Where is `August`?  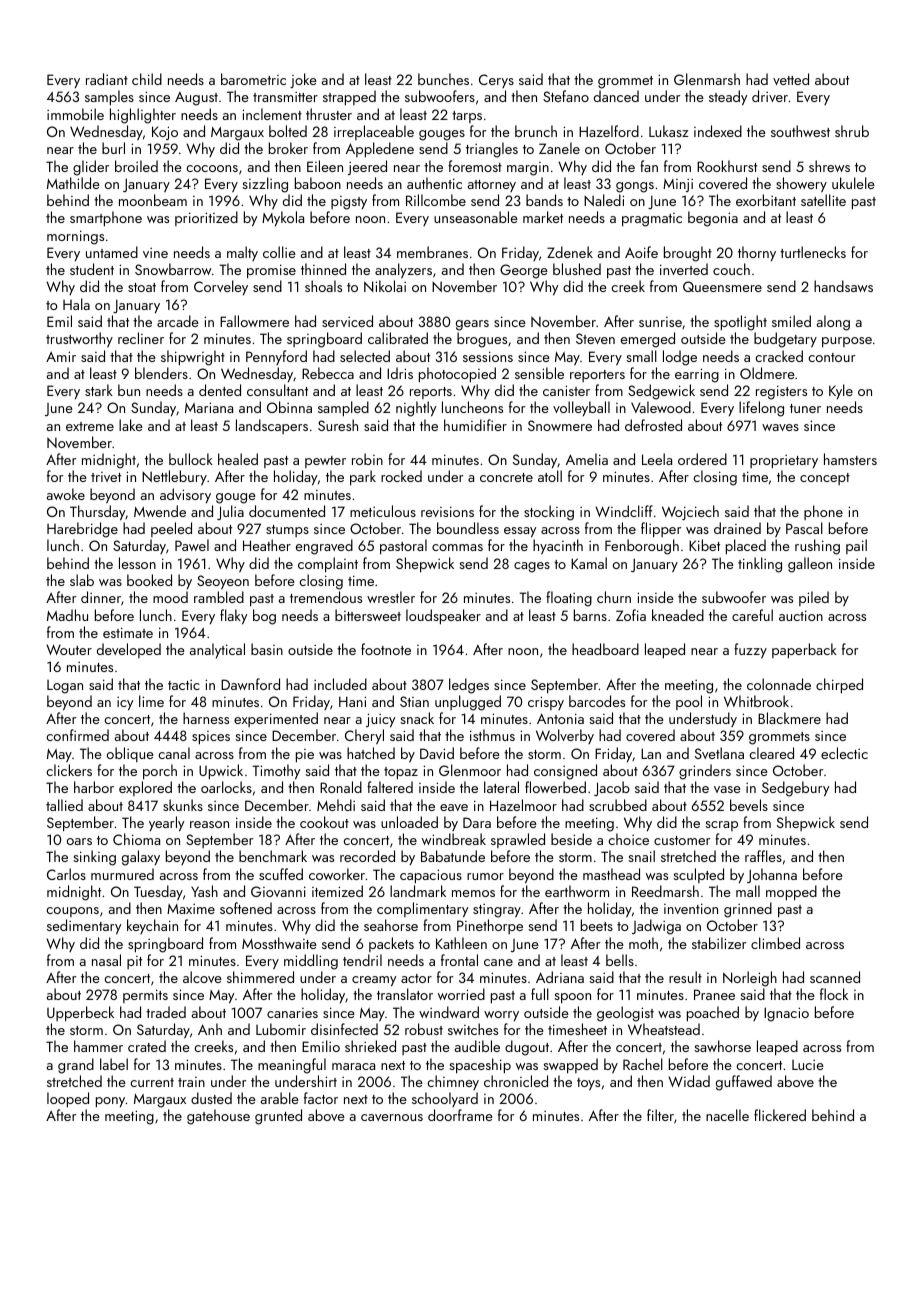
August is located at coordinates (196, 98).
